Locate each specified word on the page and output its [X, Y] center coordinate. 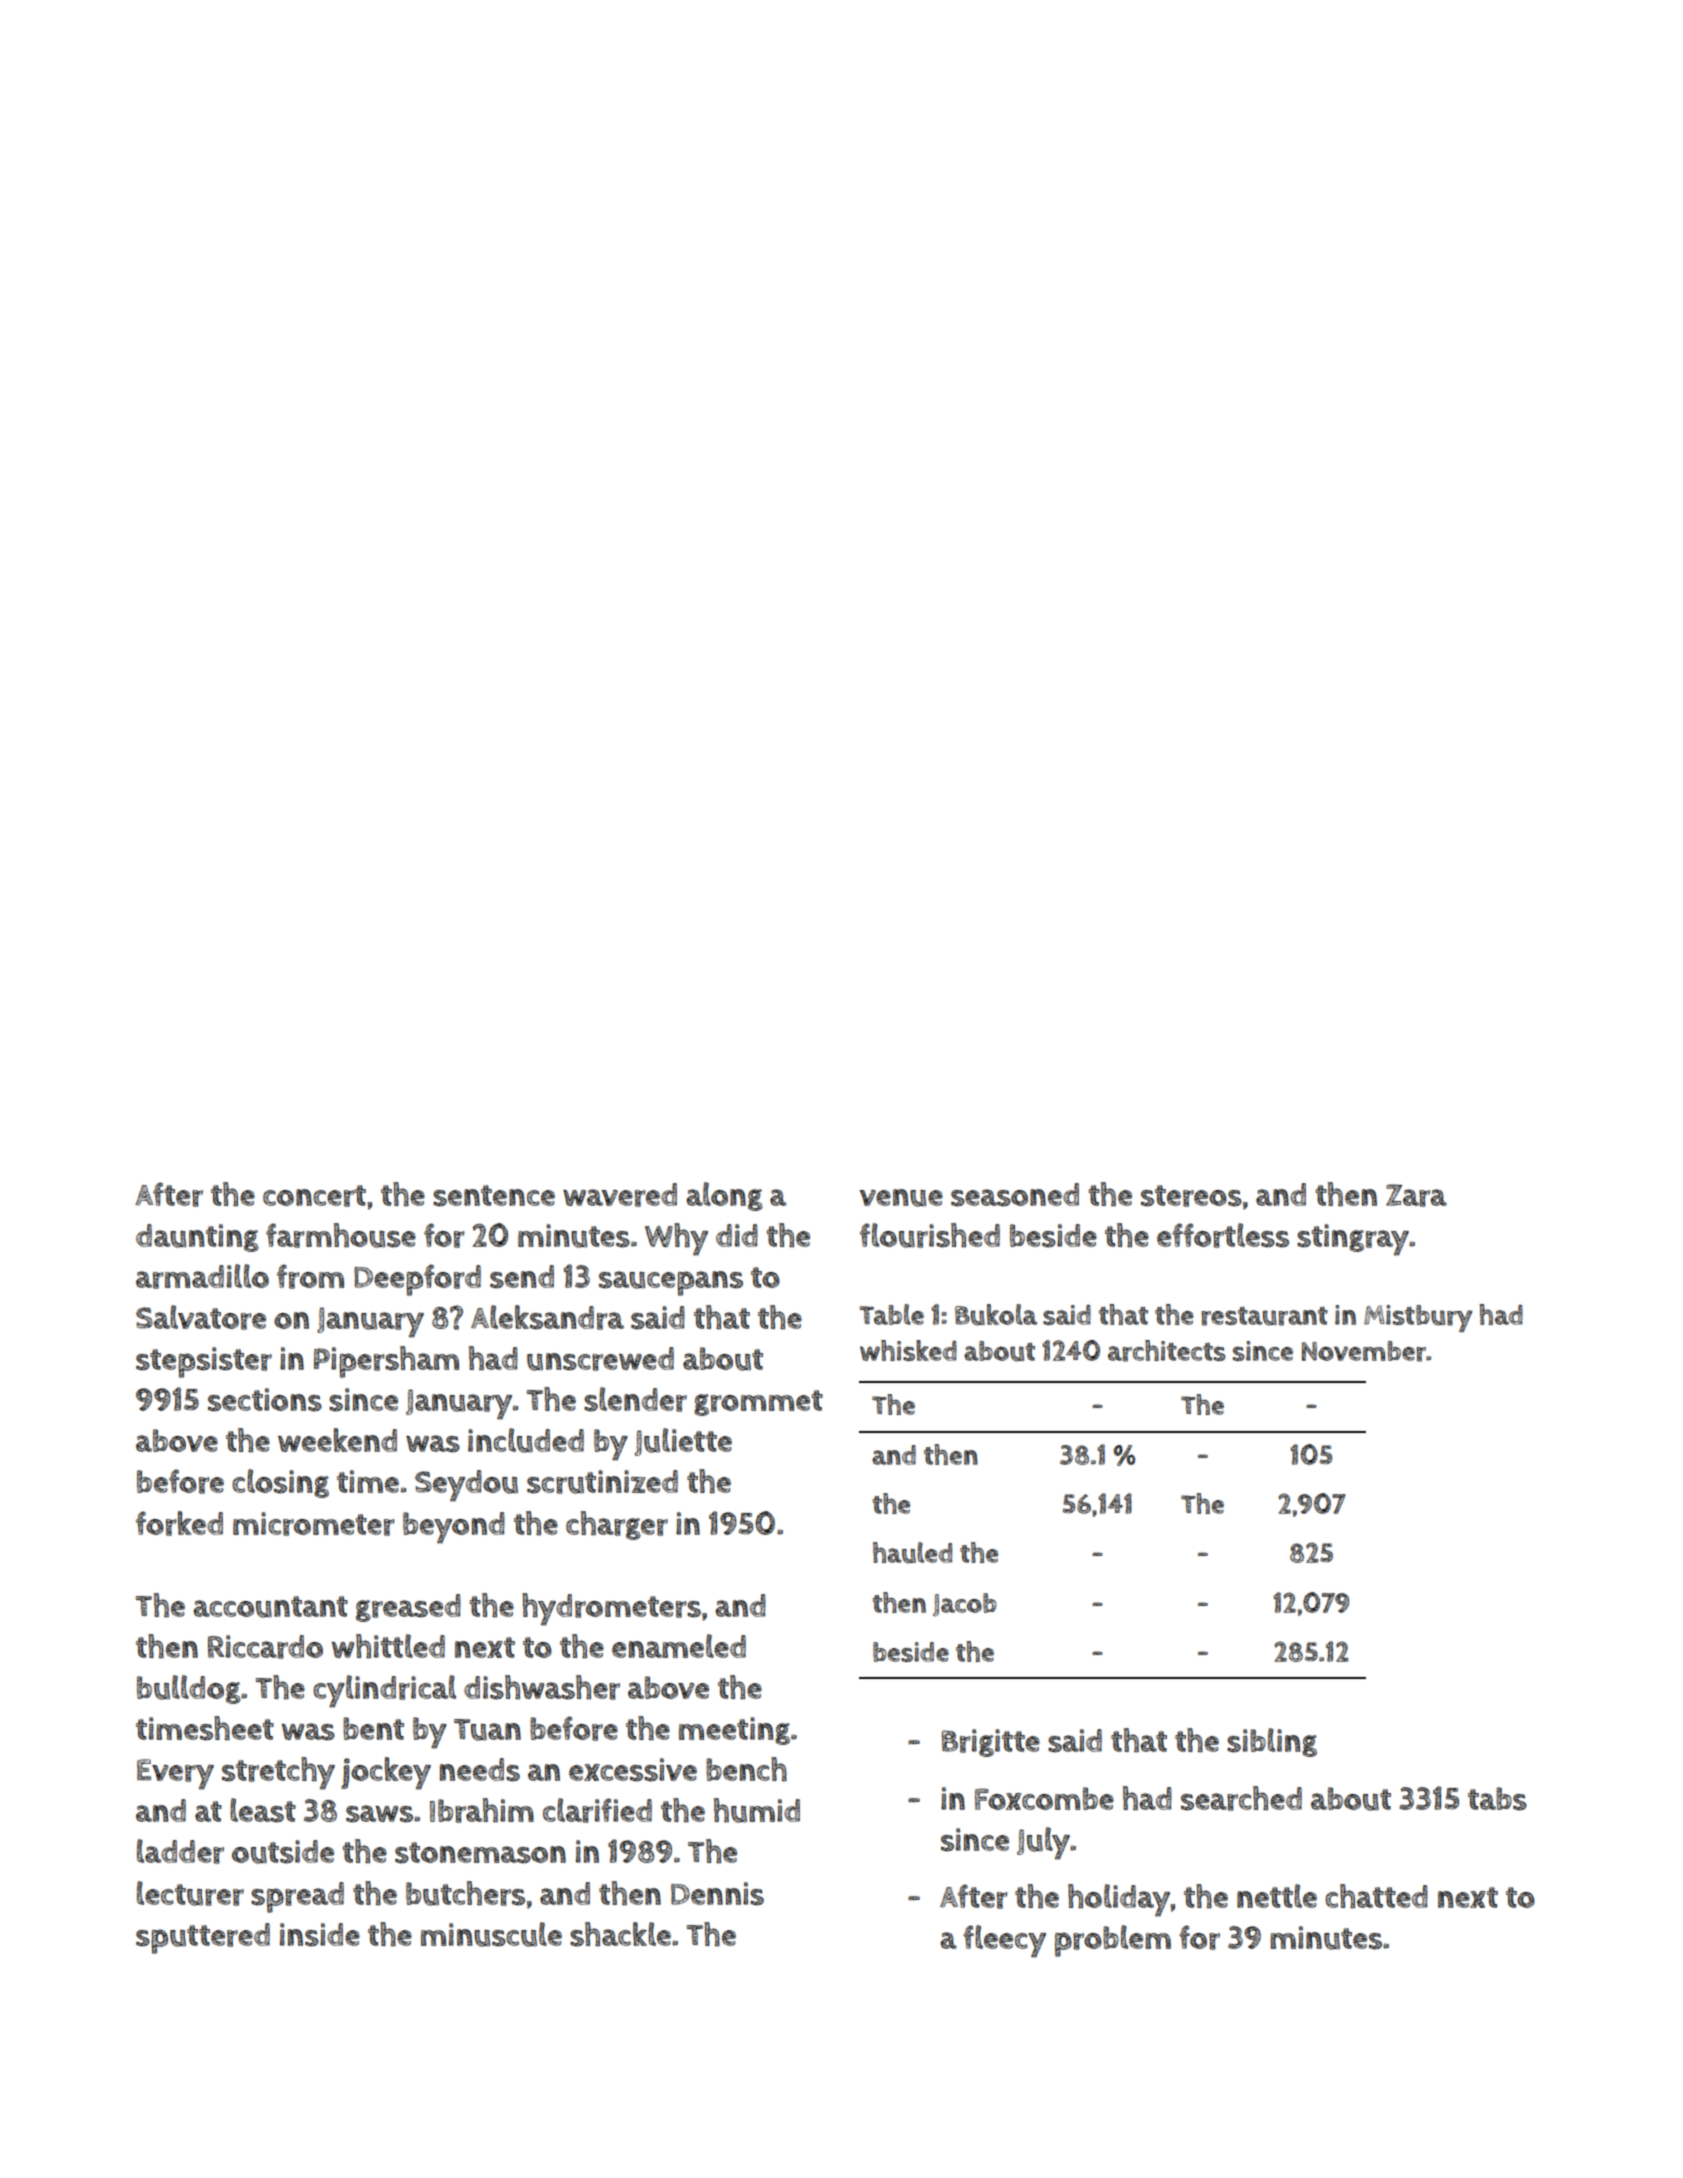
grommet [758, 1403]
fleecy [1004, 1941]
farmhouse [341, 1235]
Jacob [965, 1604]
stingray [1353, 1240]
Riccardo [265, 1647]
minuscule [491, 1934]
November [1364, 1351]
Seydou [466, 1486]
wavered [620, 1195]
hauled [912, 1553]
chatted [1376, 1896]
